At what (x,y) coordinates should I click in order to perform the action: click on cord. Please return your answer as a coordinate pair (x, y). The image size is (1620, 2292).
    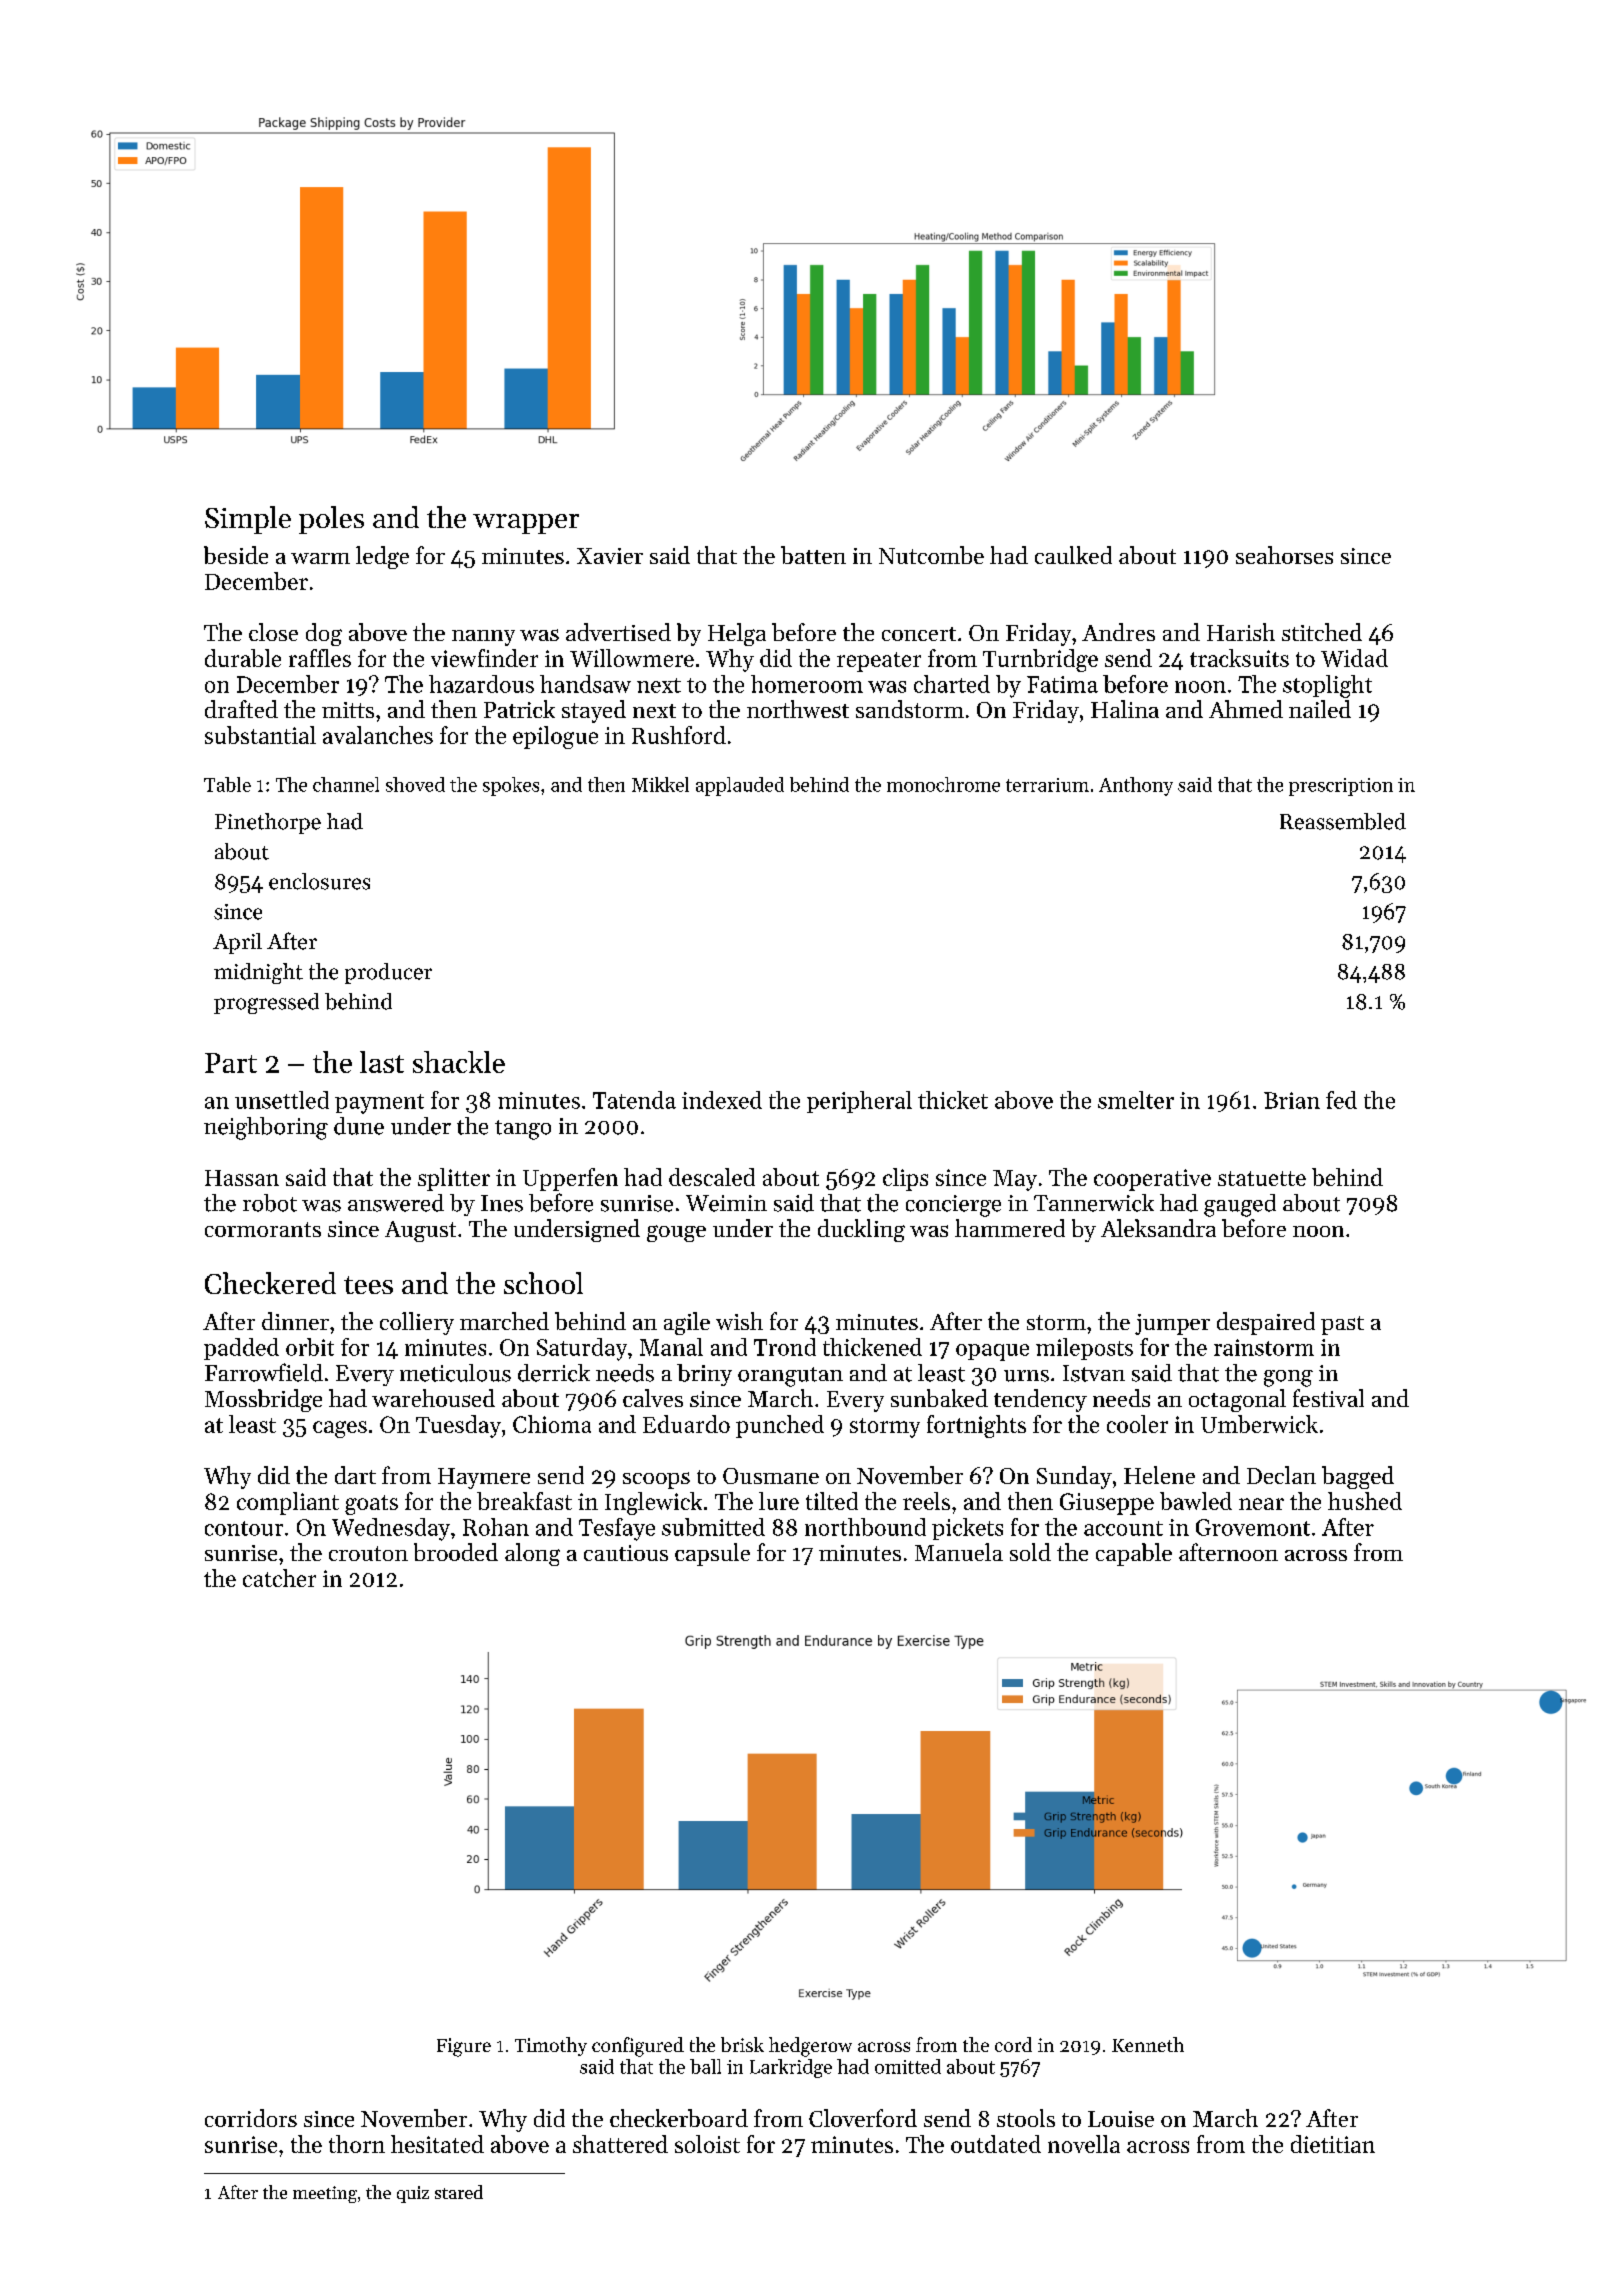
    Looking at the image, I should click on (1013, 2044).
